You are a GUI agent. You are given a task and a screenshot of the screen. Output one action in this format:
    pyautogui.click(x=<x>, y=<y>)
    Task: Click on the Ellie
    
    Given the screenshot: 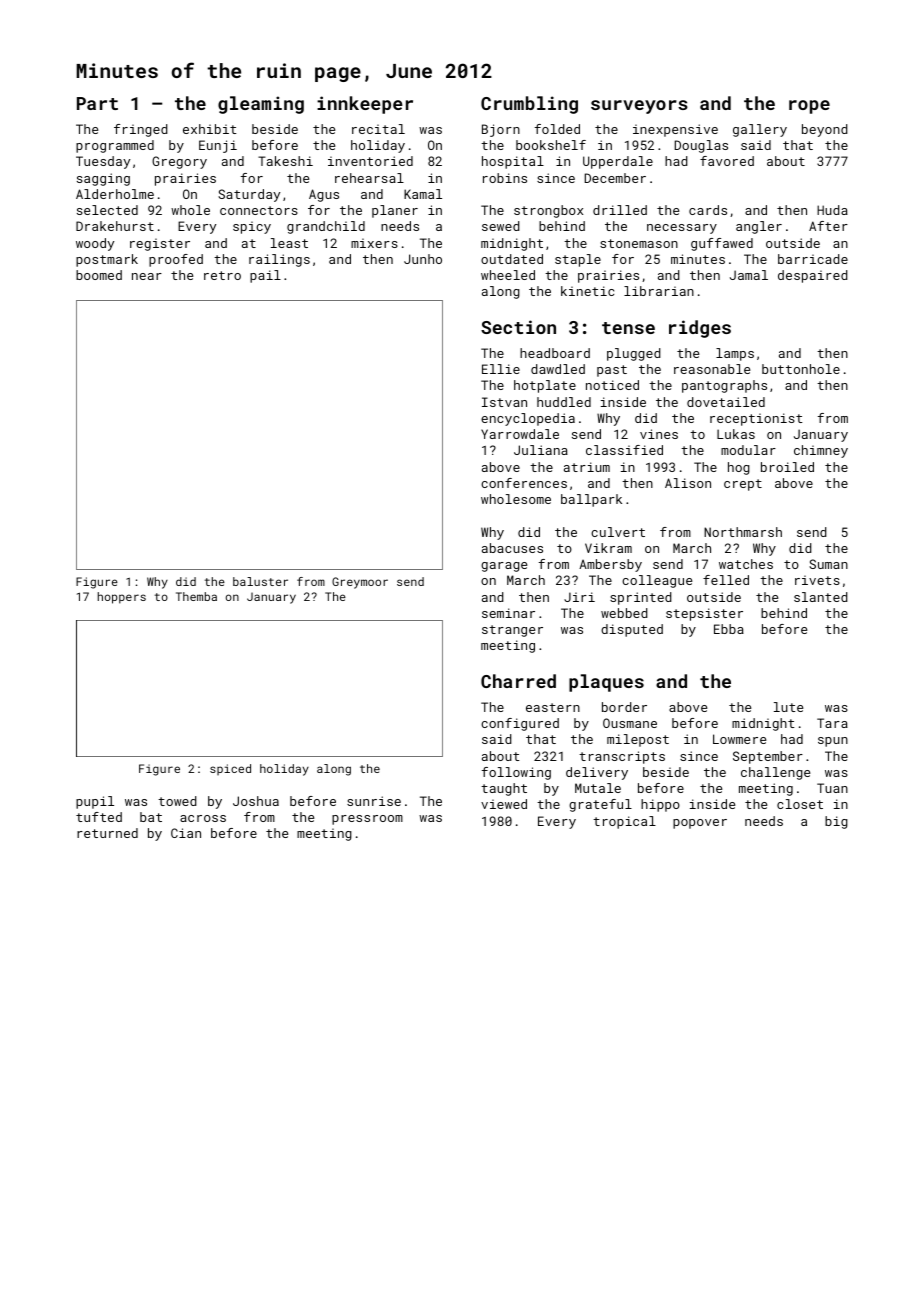 What is the action you would take?
    pyautogui.click(x=501, y=369)
